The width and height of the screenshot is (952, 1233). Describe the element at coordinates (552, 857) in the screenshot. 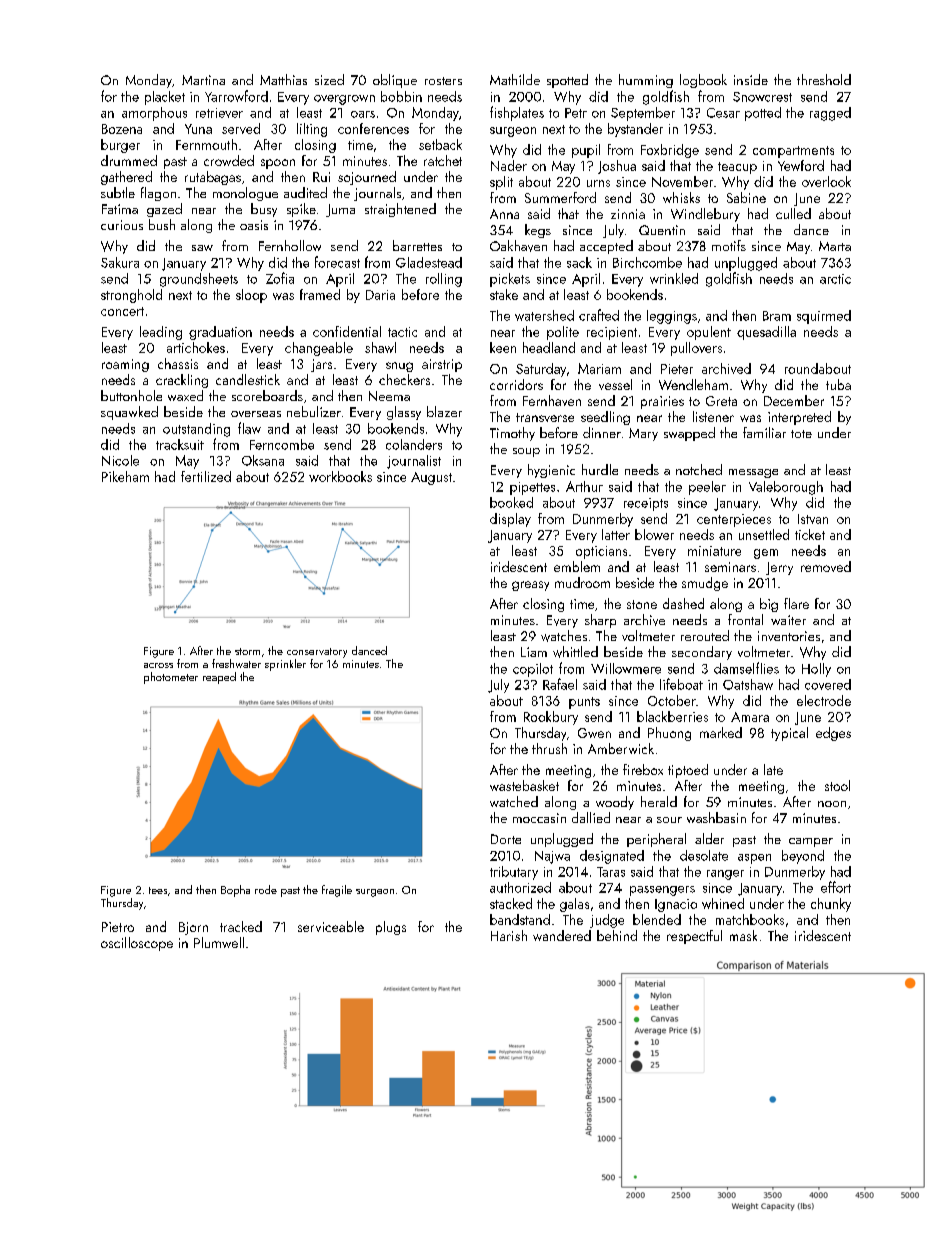

I see `Najwa` at that location.
